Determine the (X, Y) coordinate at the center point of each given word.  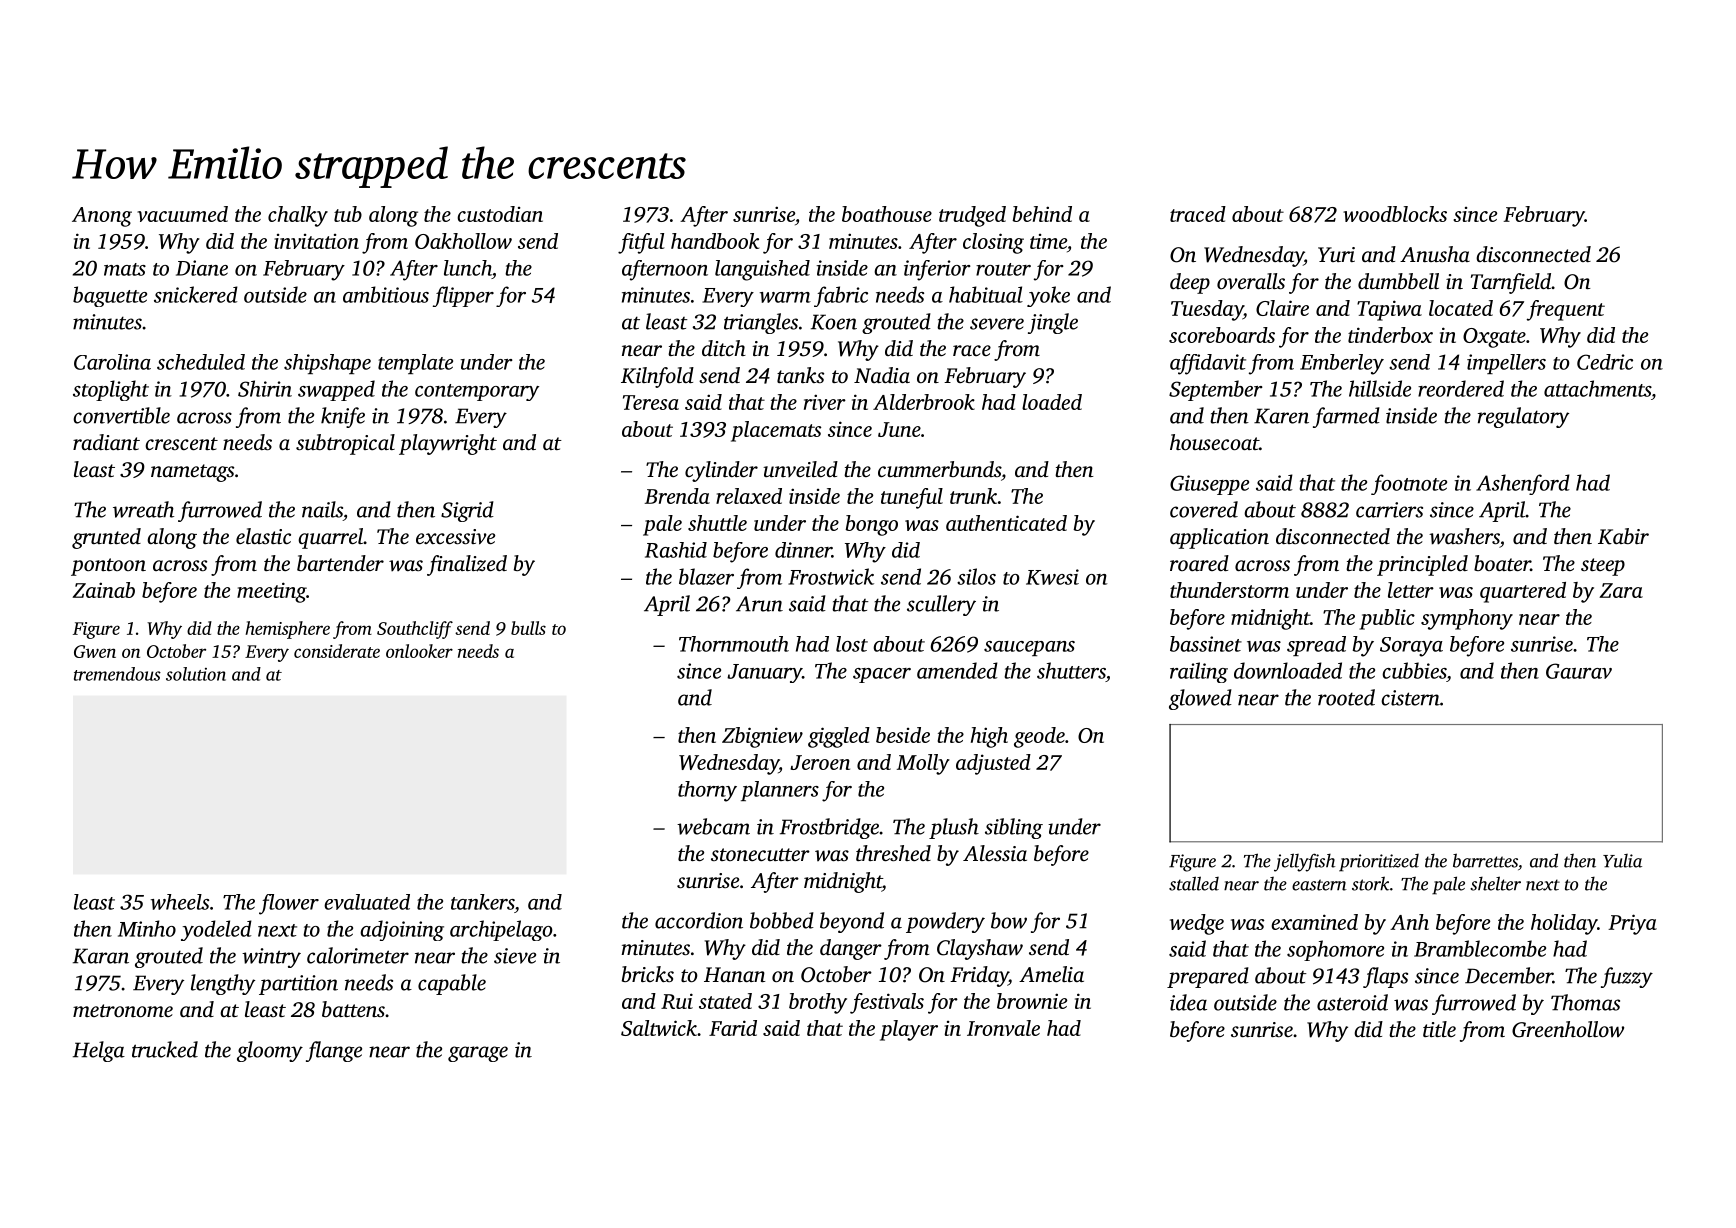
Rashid (676, 550)
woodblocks (1395, 214)
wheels (180, 902)
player (909, 1030)
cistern (1410, 698)
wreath (143, 509)
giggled (839, 737)
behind (1042, 214)
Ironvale (1003, 1028)
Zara (1621, 590)
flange (334, 1051)
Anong (102, 217)
